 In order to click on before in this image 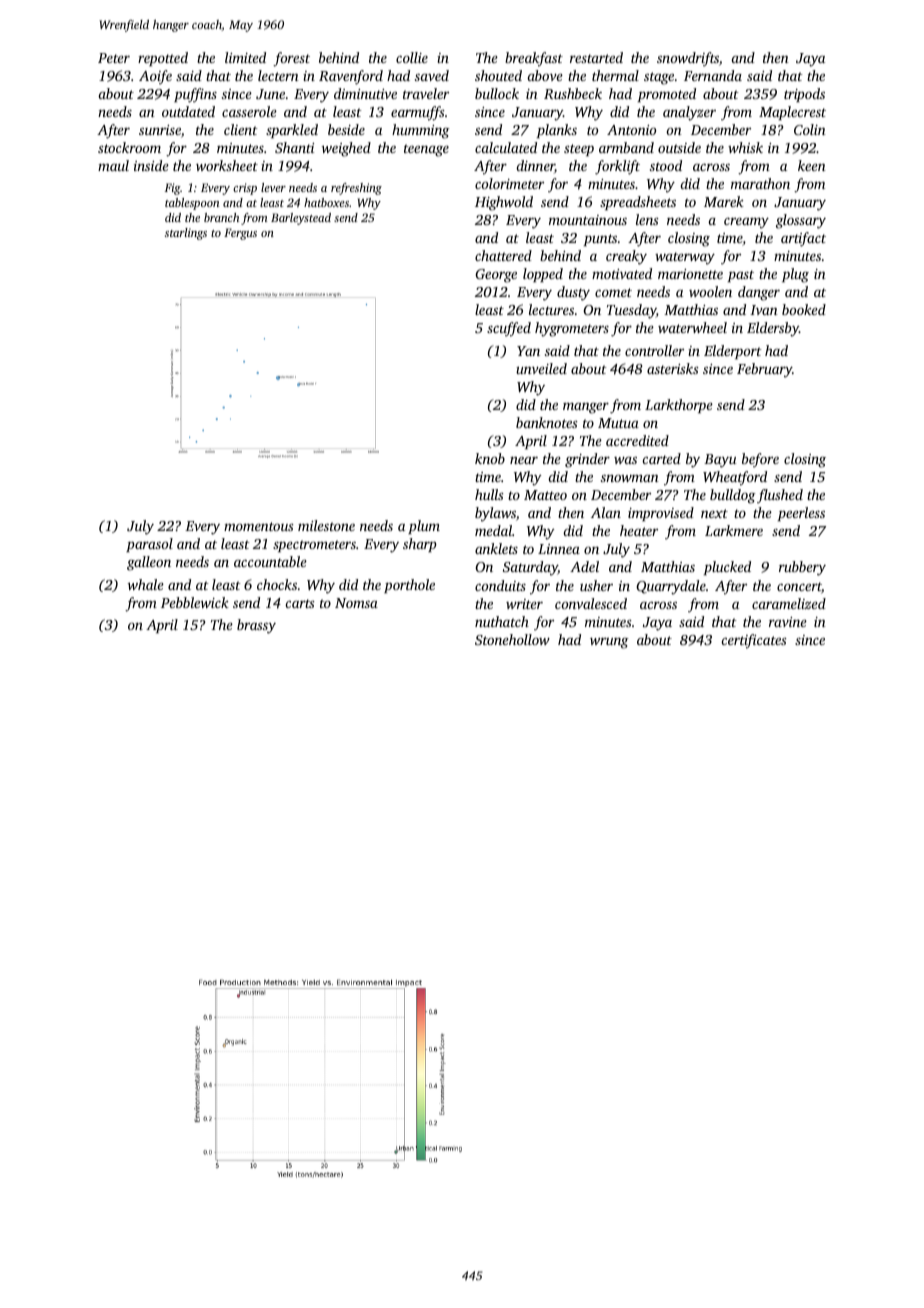, I will do `click(760, 460)`.
